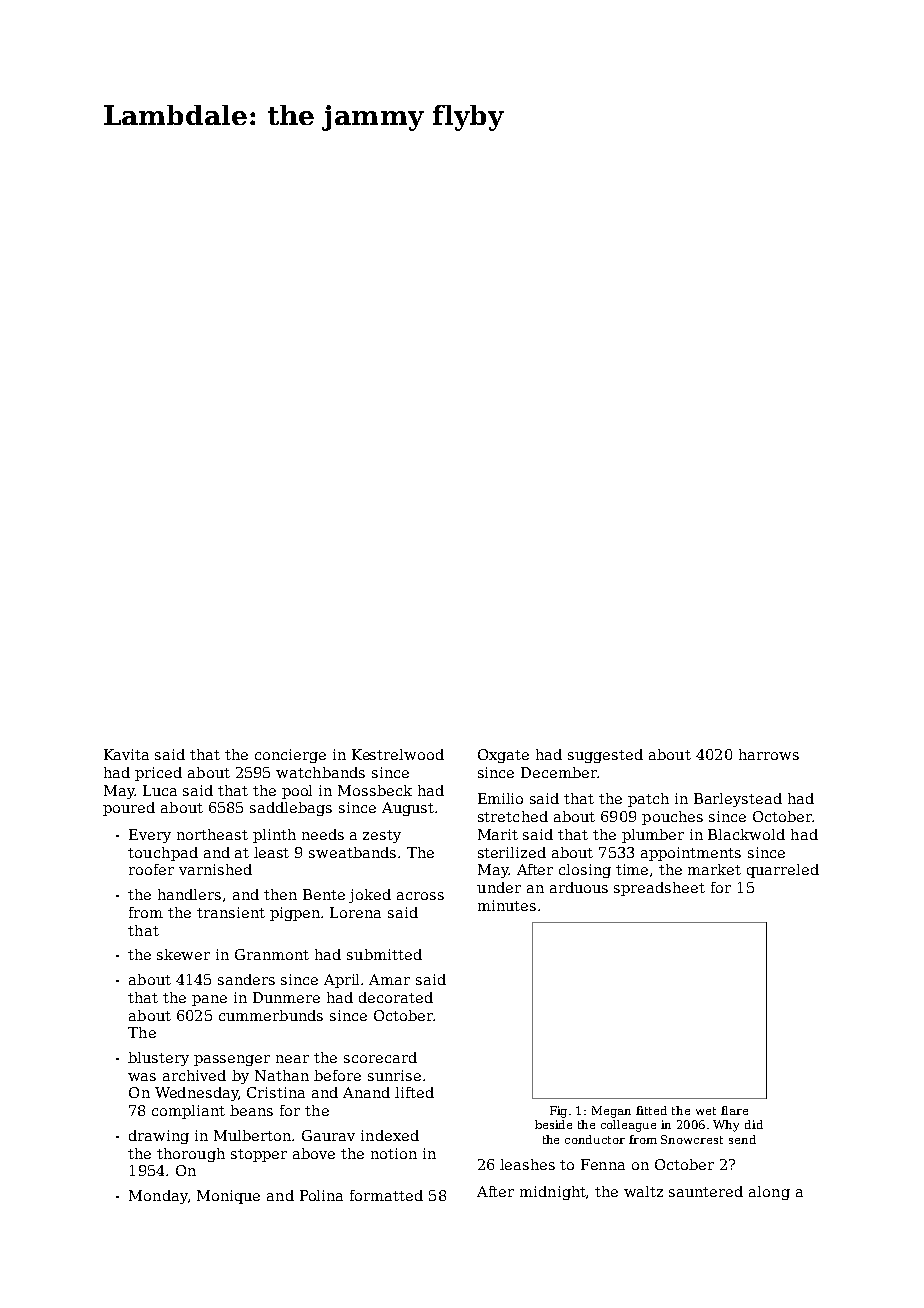 Image resolution: width=924 pixels, height=1308 pixels. What do you see at coordinates (129, 809) in the page?
I see `poured` at bounding box center [129, 809].
